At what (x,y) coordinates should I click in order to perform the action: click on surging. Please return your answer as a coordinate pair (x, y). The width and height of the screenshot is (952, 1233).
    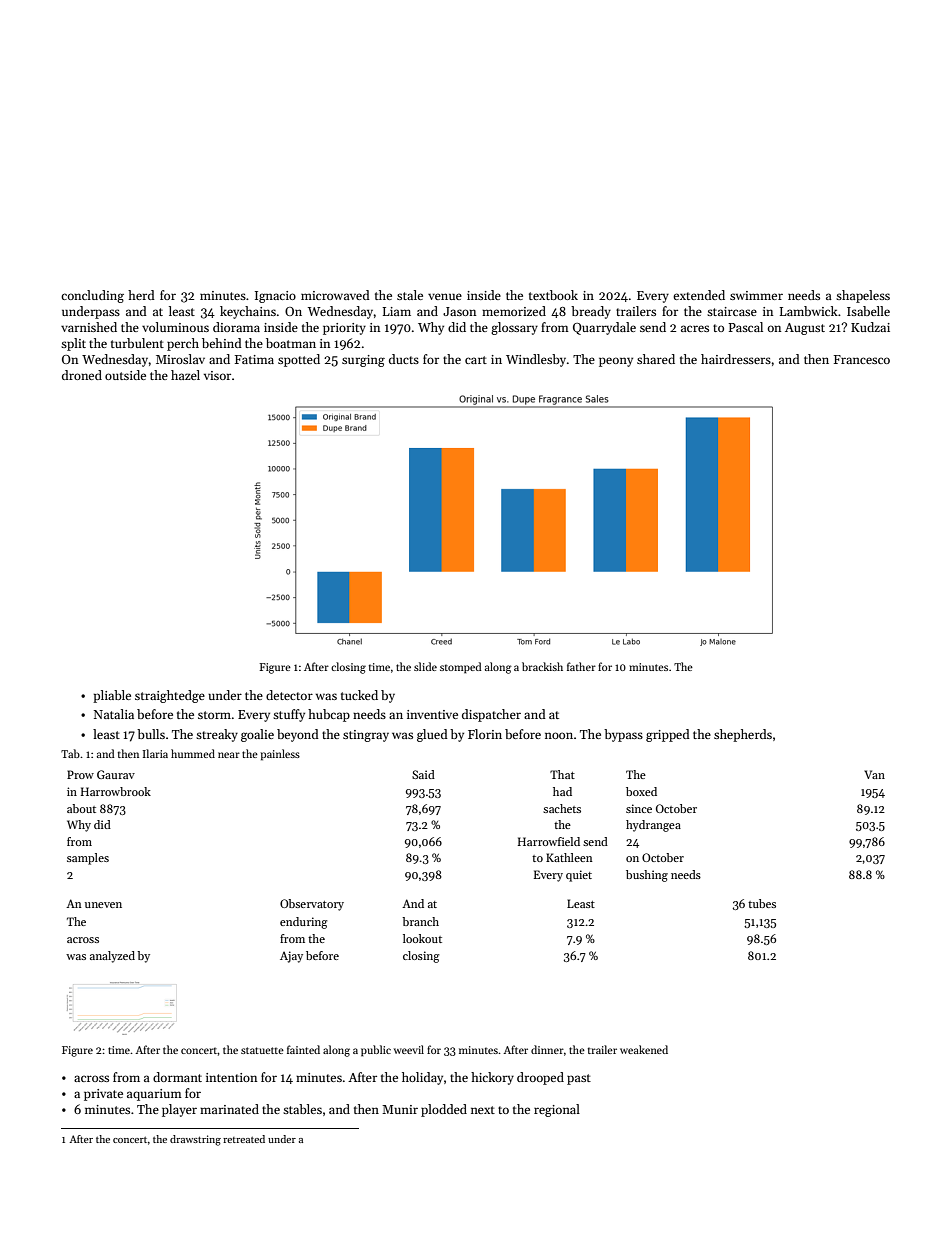
    Looking at the image, I should click on (363, 361).
